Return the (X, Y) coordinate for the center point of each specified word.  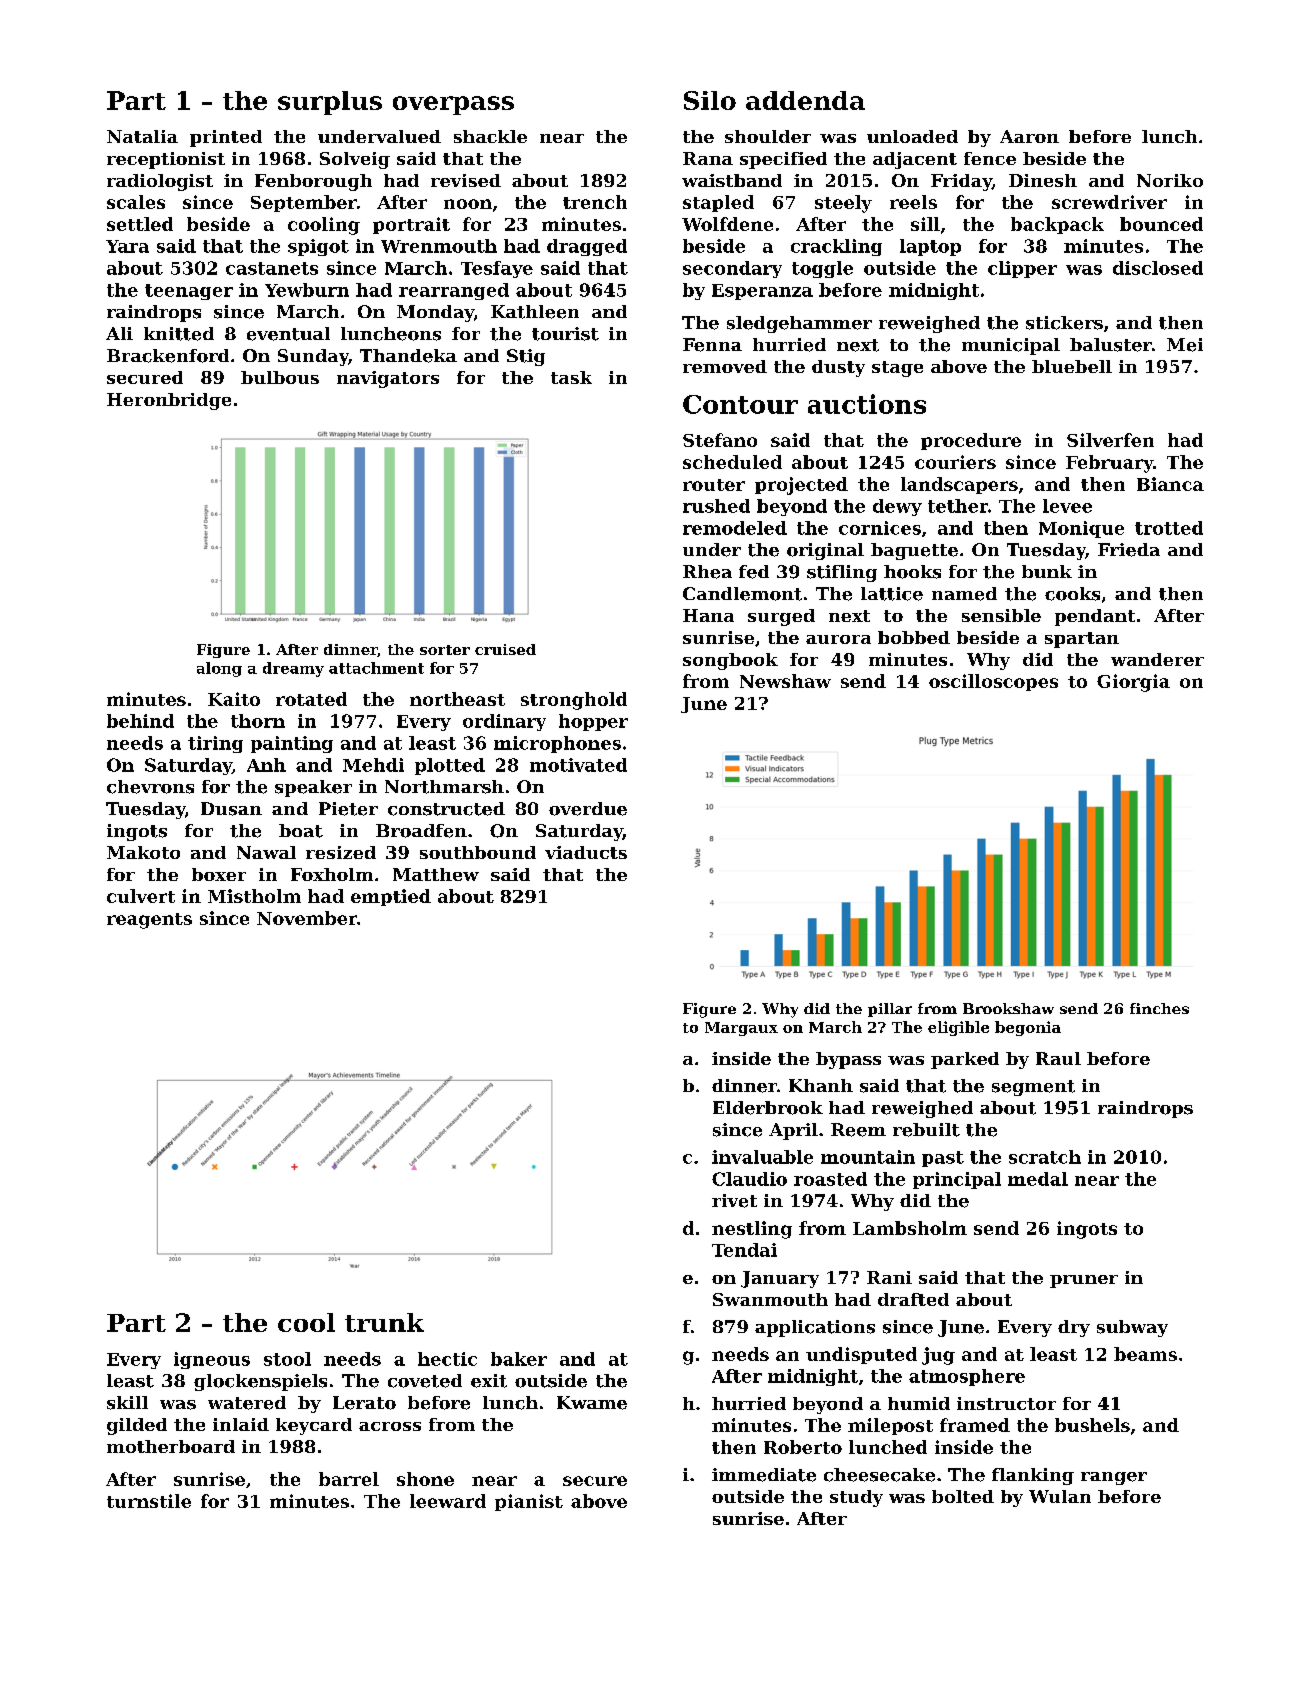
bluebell (1072, 366)
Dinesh (1043, 180)
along (219, 669)
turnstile (149, 1501)
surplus (330, 103)
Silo (710, 100)
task (571, 377)
